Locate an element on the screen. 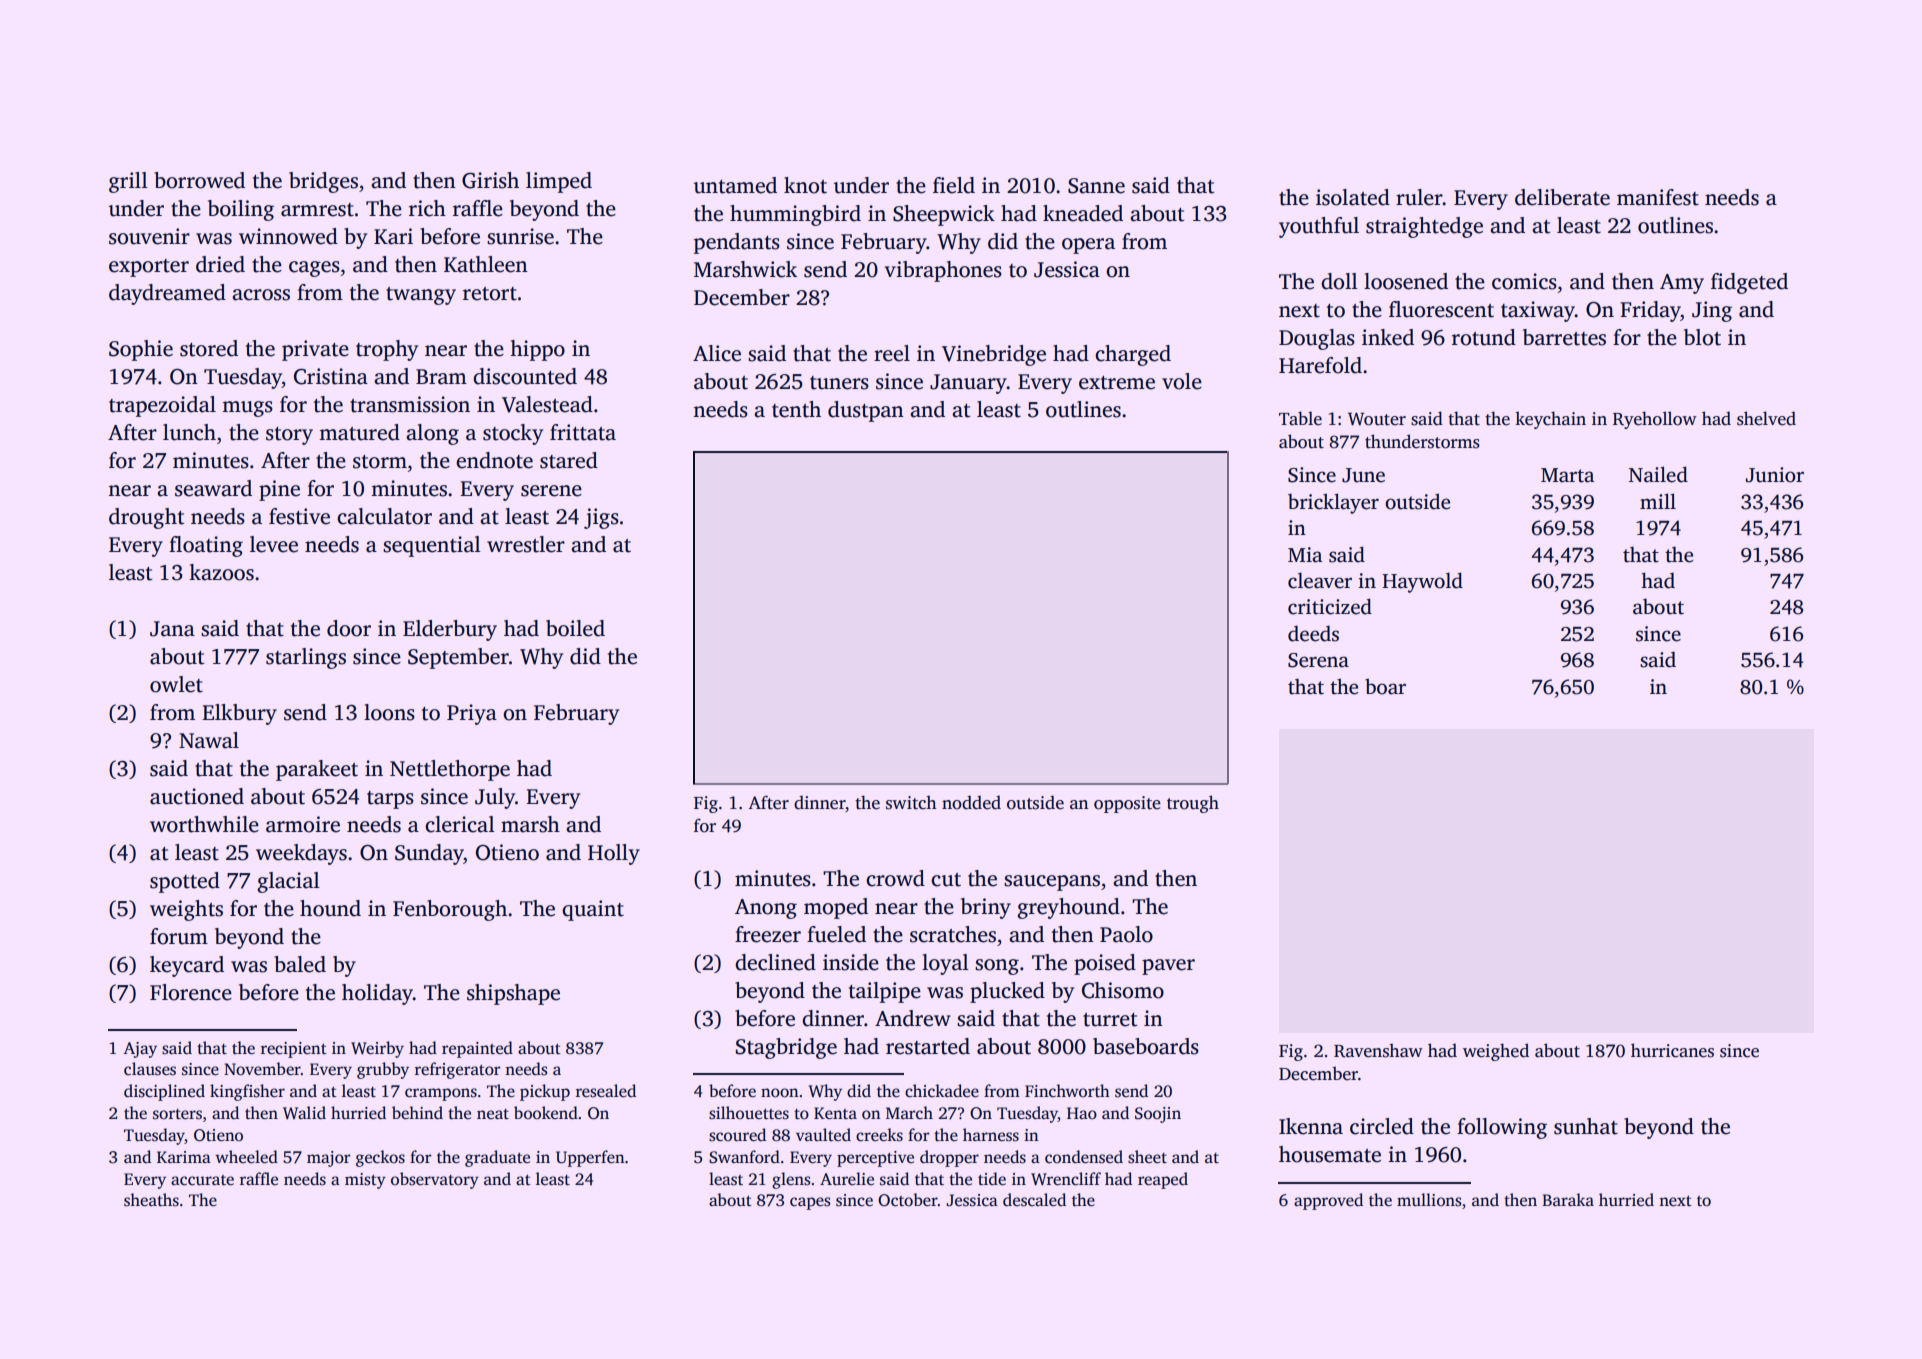 The height and width of the screenshot is (1359, 1922). field is located at coordinates (954, 185).
